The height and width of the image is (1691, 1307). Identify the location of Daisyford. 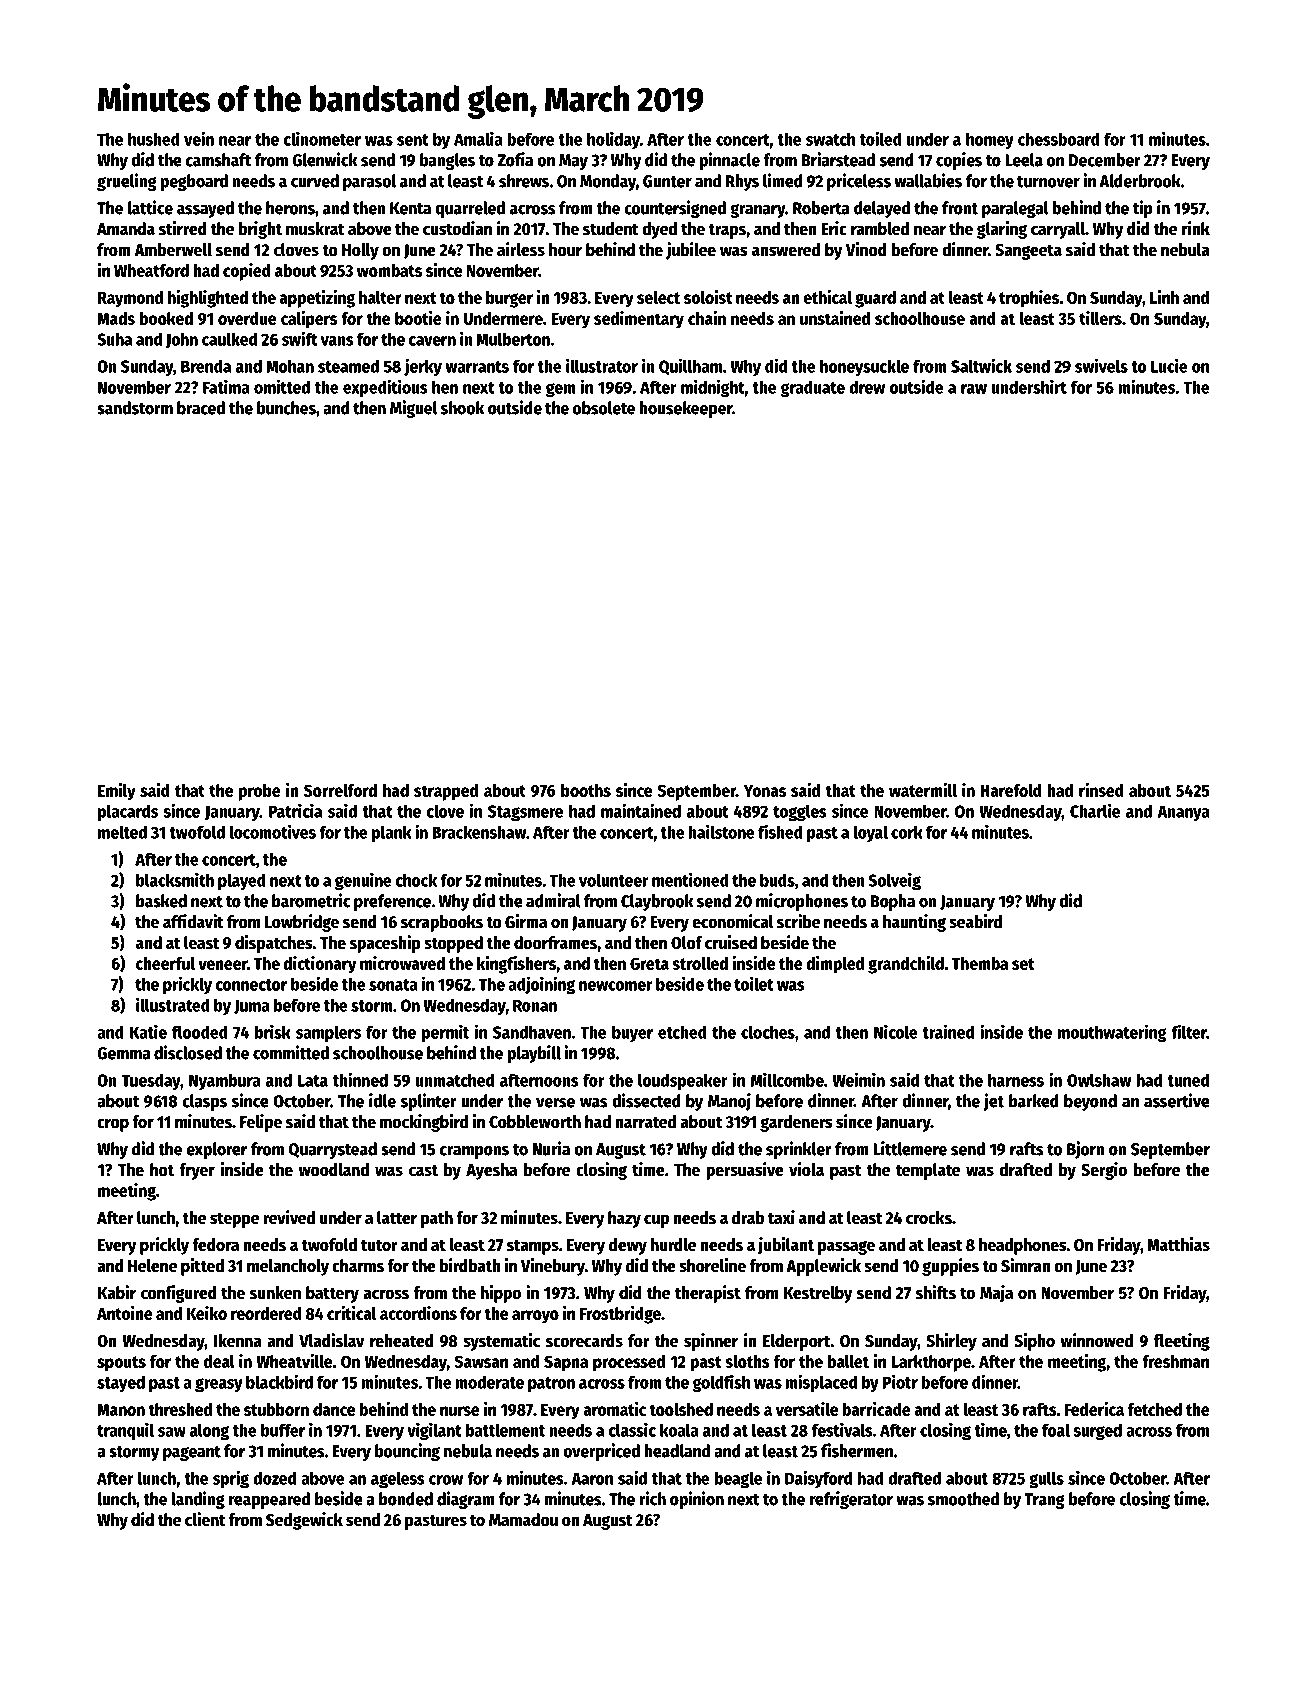
(818, 1479).
